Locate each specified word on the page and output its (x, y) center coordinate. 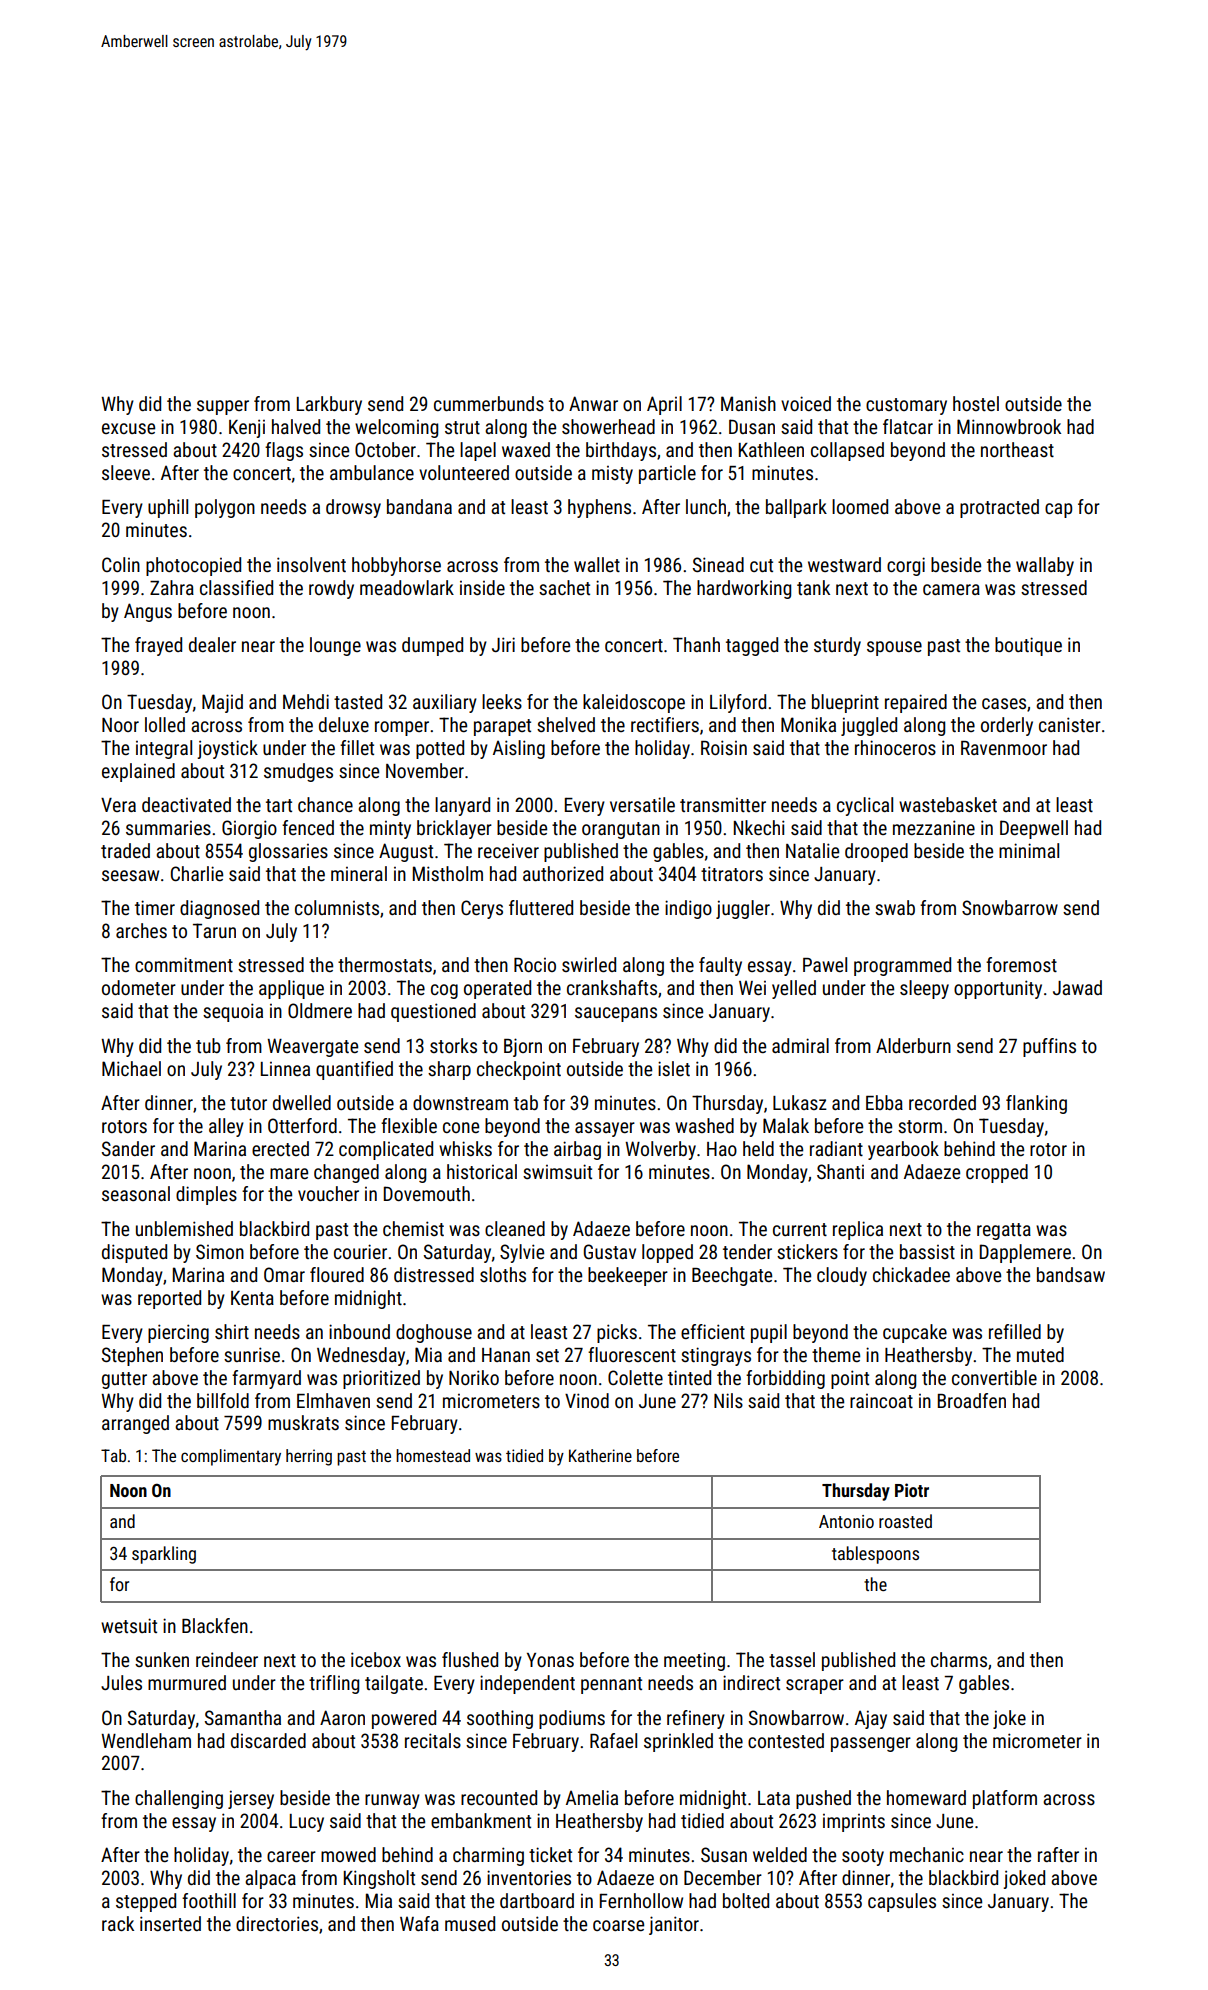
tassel (792, 1659)
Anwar (593, 403)
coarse (618, 1925)
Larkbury (329, 405)
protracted (999, 508)
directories (277, 1923)
